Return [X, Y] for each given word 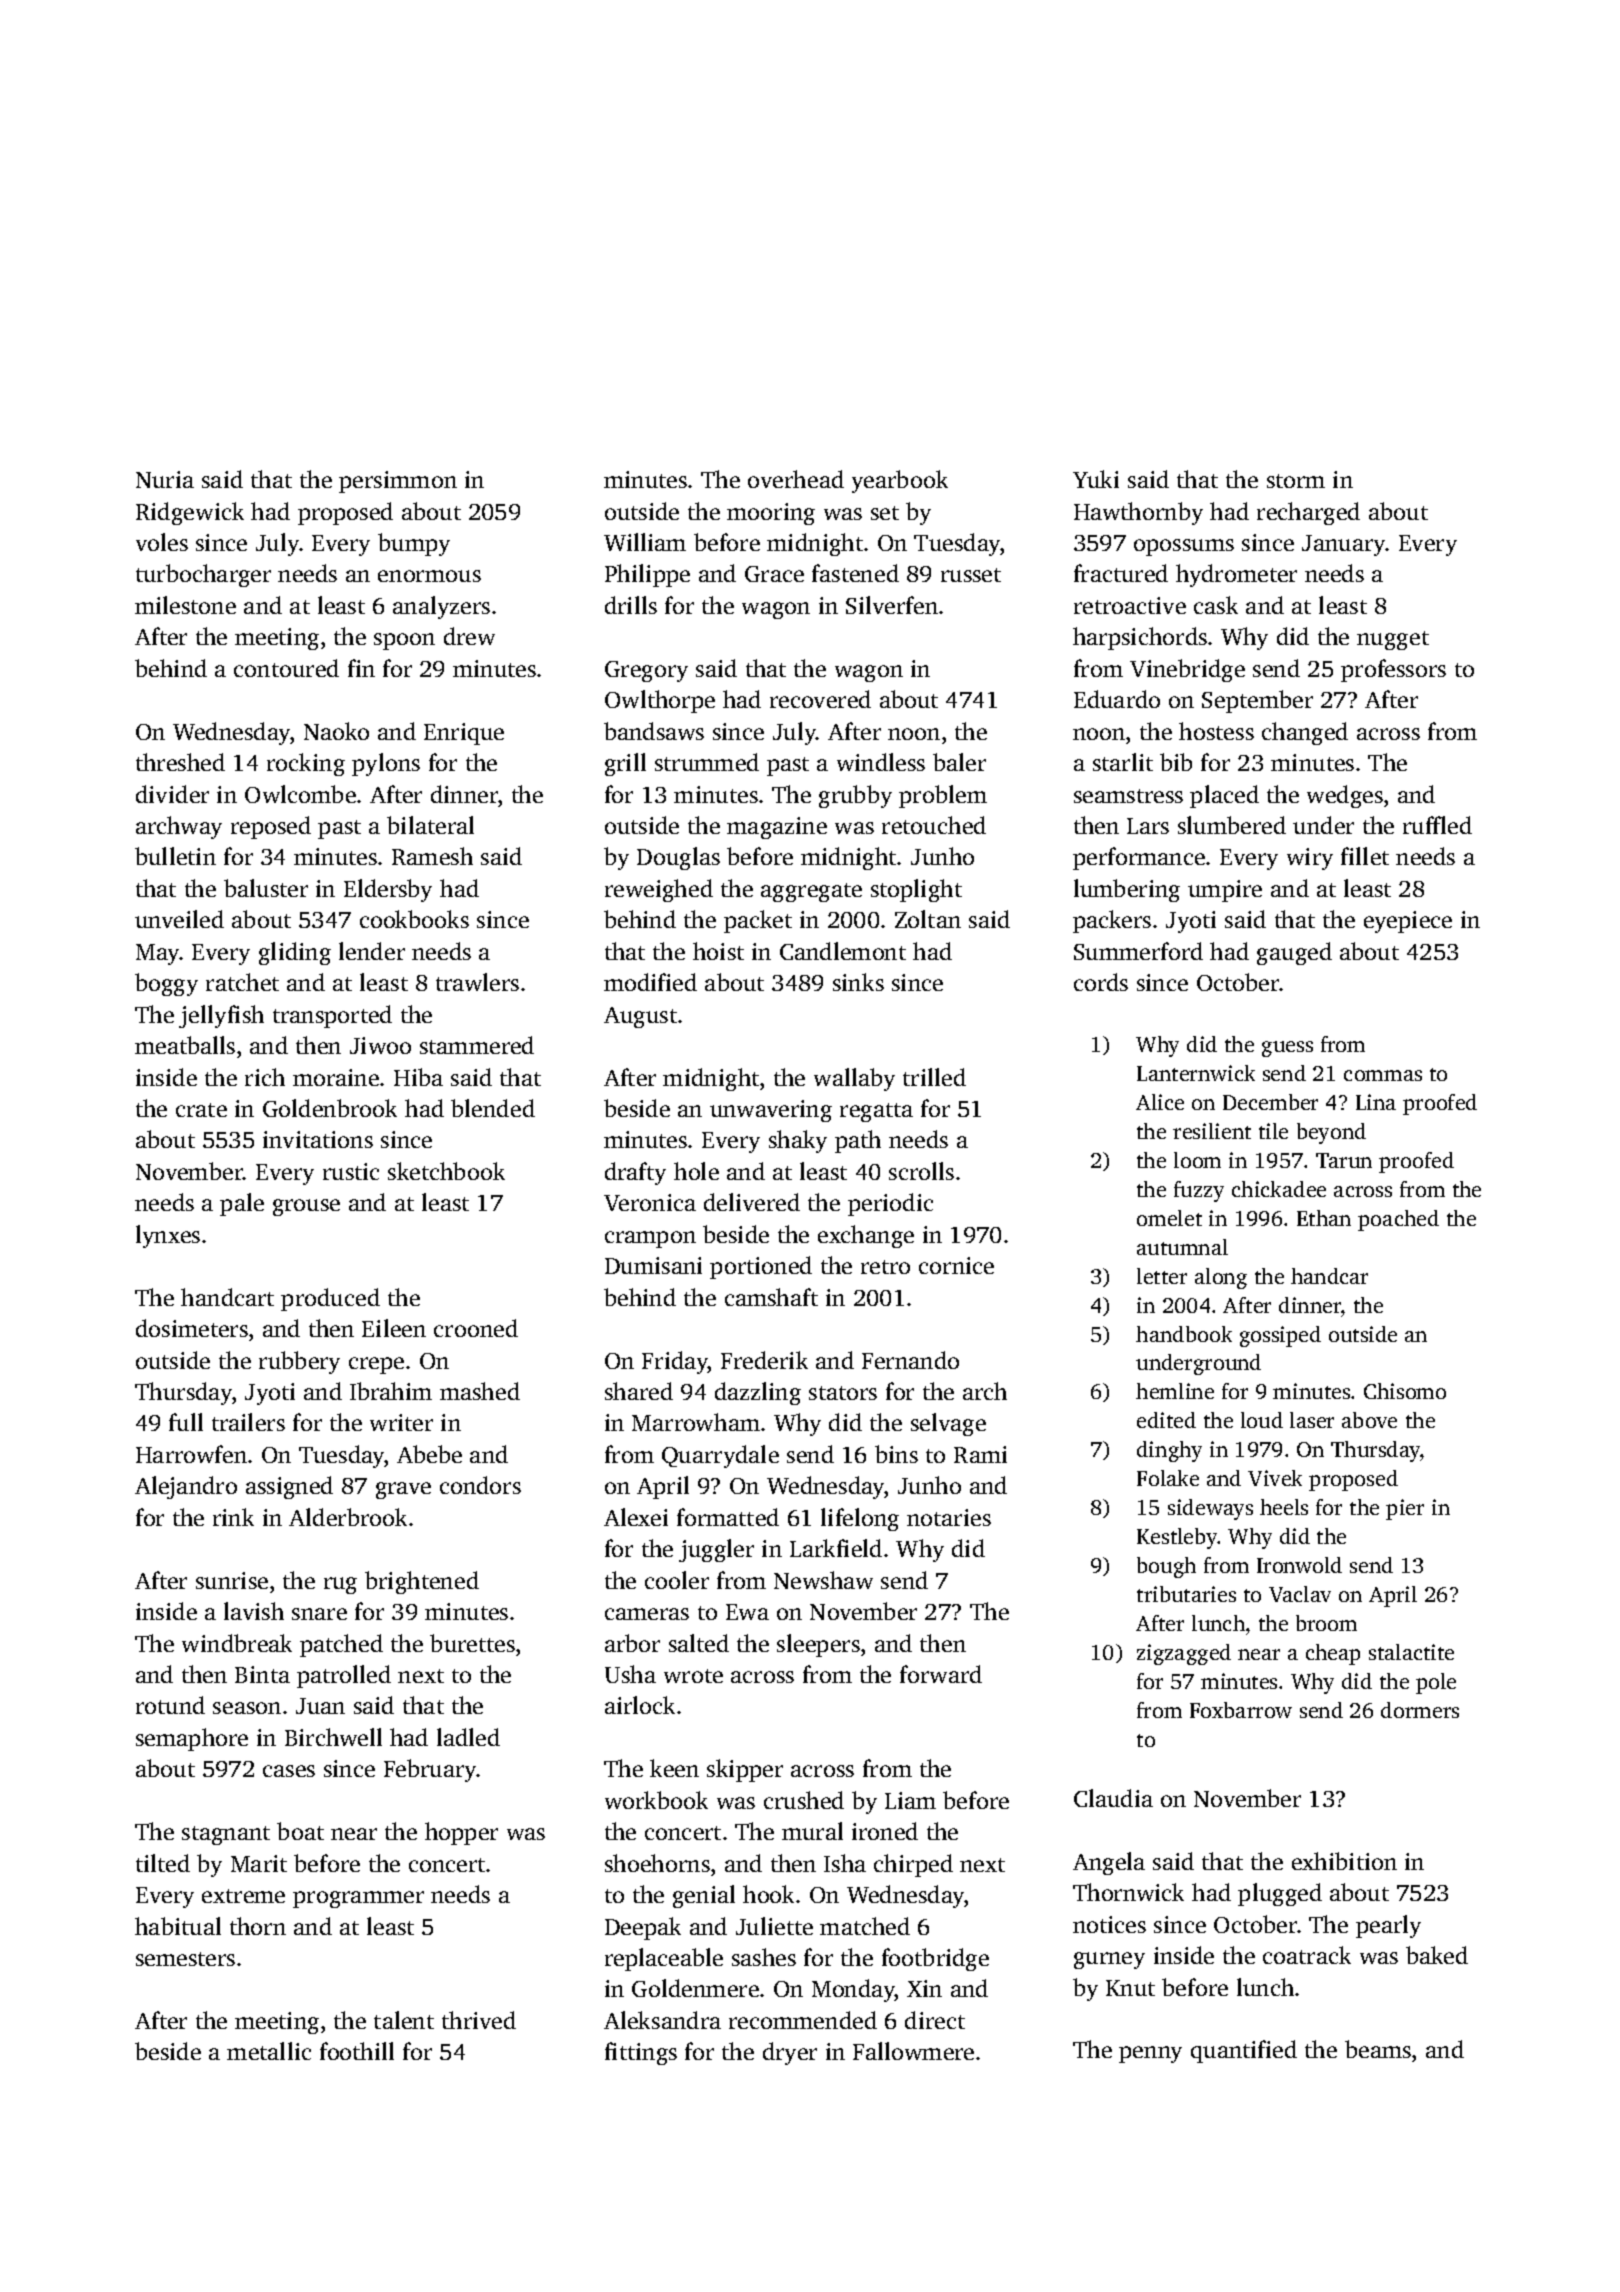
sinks [858, 982]
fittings [641, 2053]
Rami [980, 1454]
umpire [1225, 891]
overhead [796, 479]
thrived [479, 2020]
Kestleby [1177, 1538]
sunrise [232, 1580]
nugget [1393, 640]
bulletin [175, 856]
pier [1405, 1509]
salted [699, 1643]
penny [1150, 2054]
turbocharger [203, 575]
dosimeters [192, 1328]
